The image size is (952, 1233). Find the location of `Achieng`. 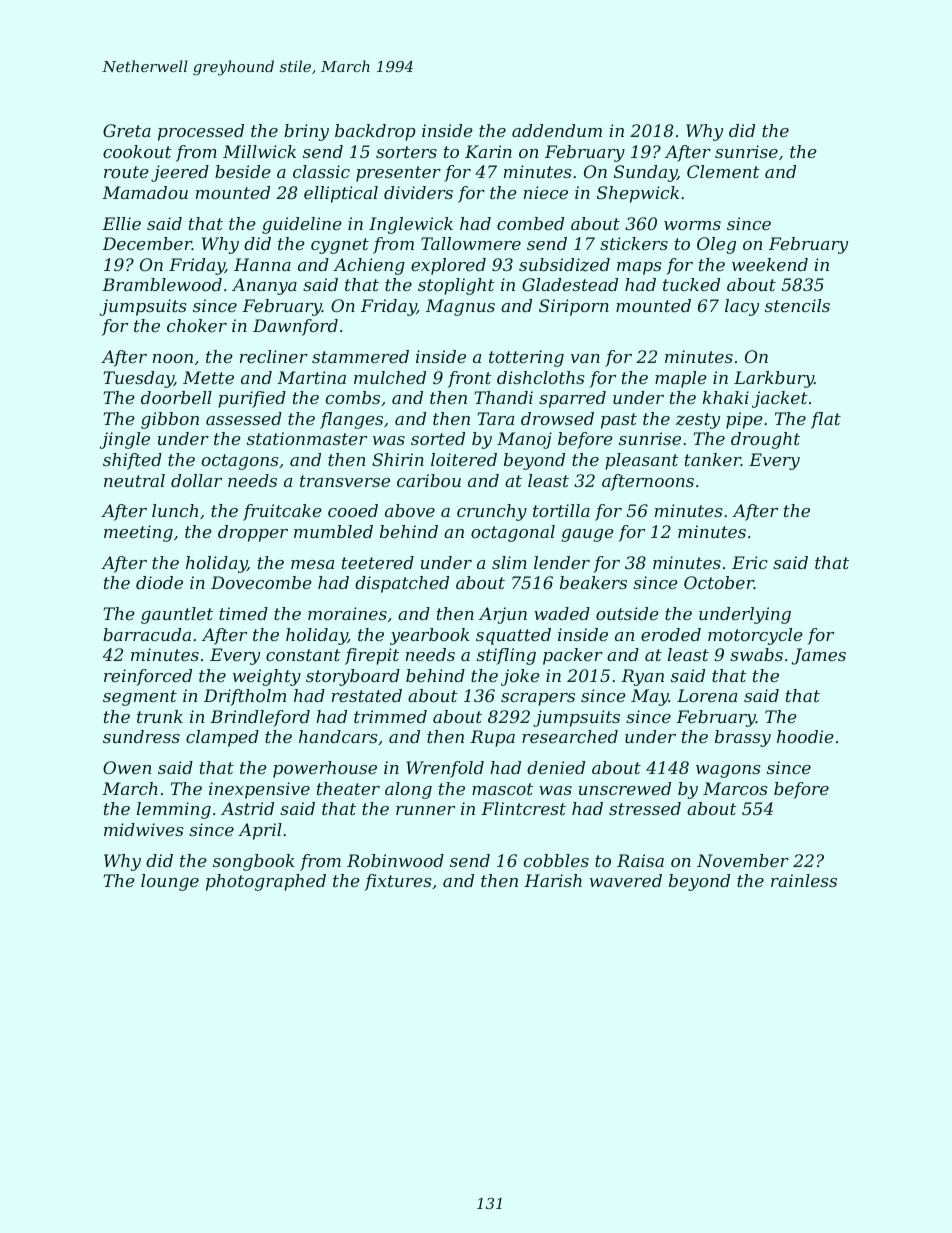

Achieng is located at coordinates (369, 266).
